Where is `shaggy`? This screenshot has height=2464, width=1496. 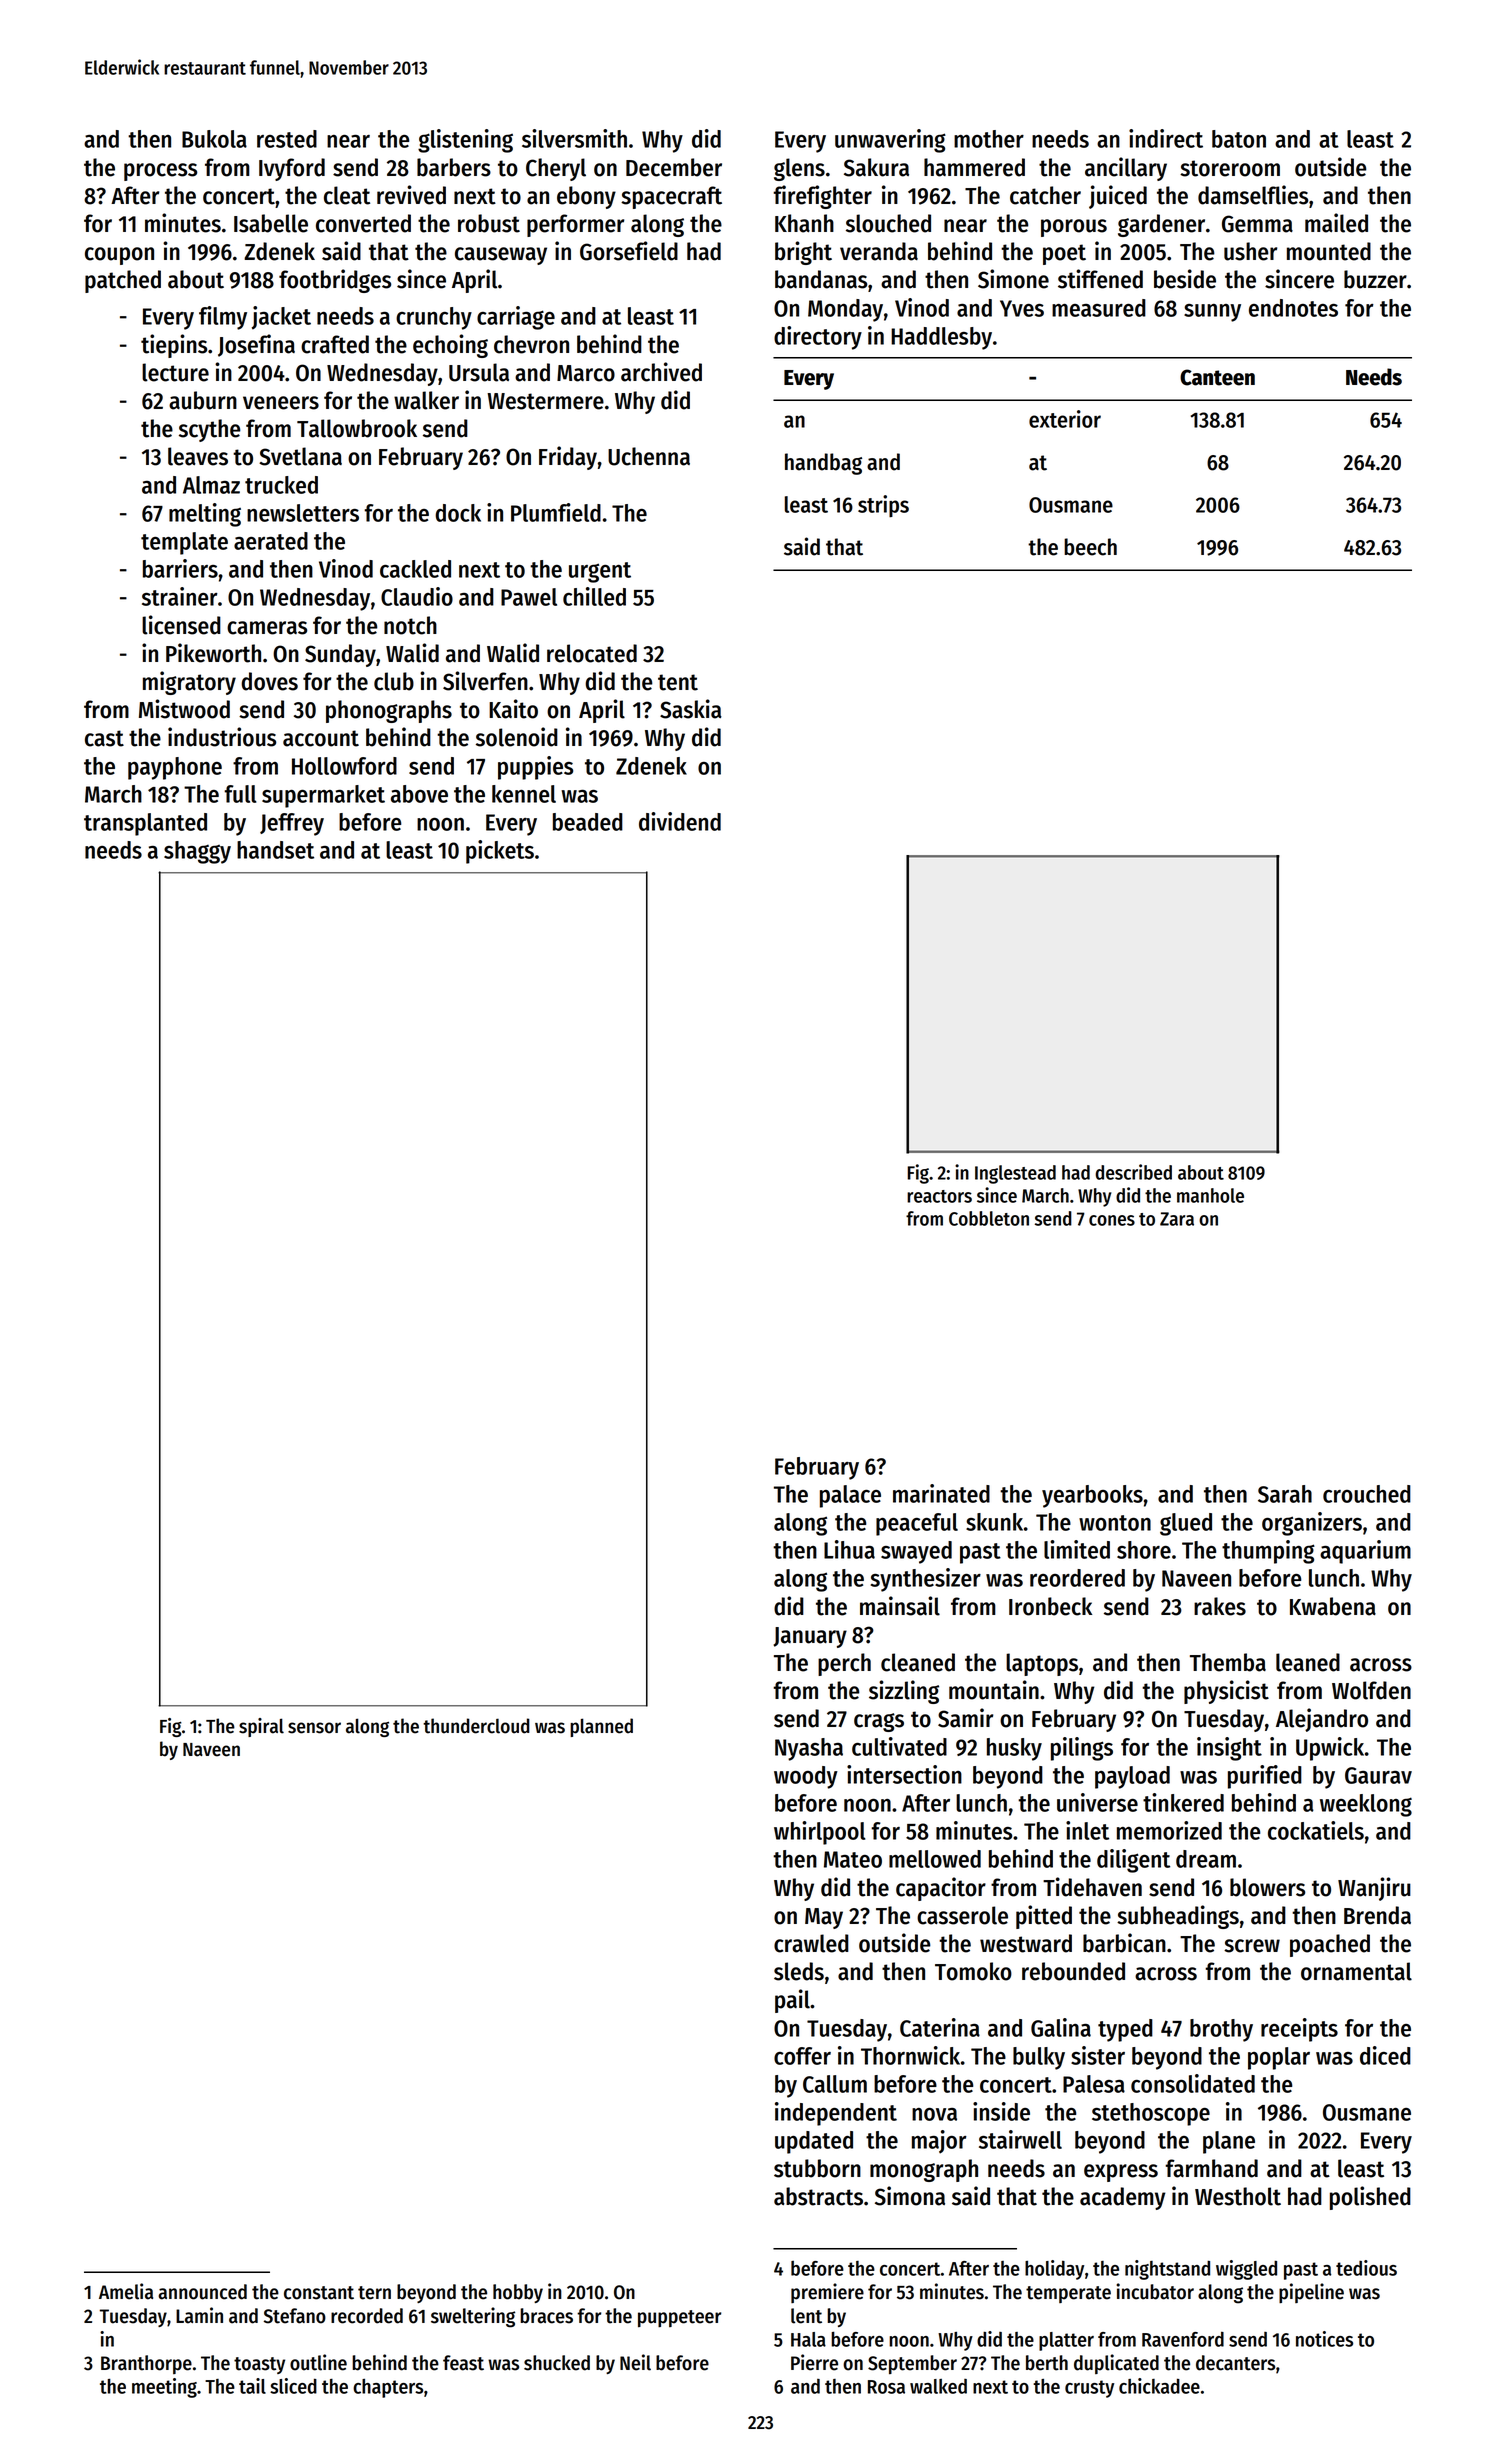 shaggy is located at coordinates (197, 852).
